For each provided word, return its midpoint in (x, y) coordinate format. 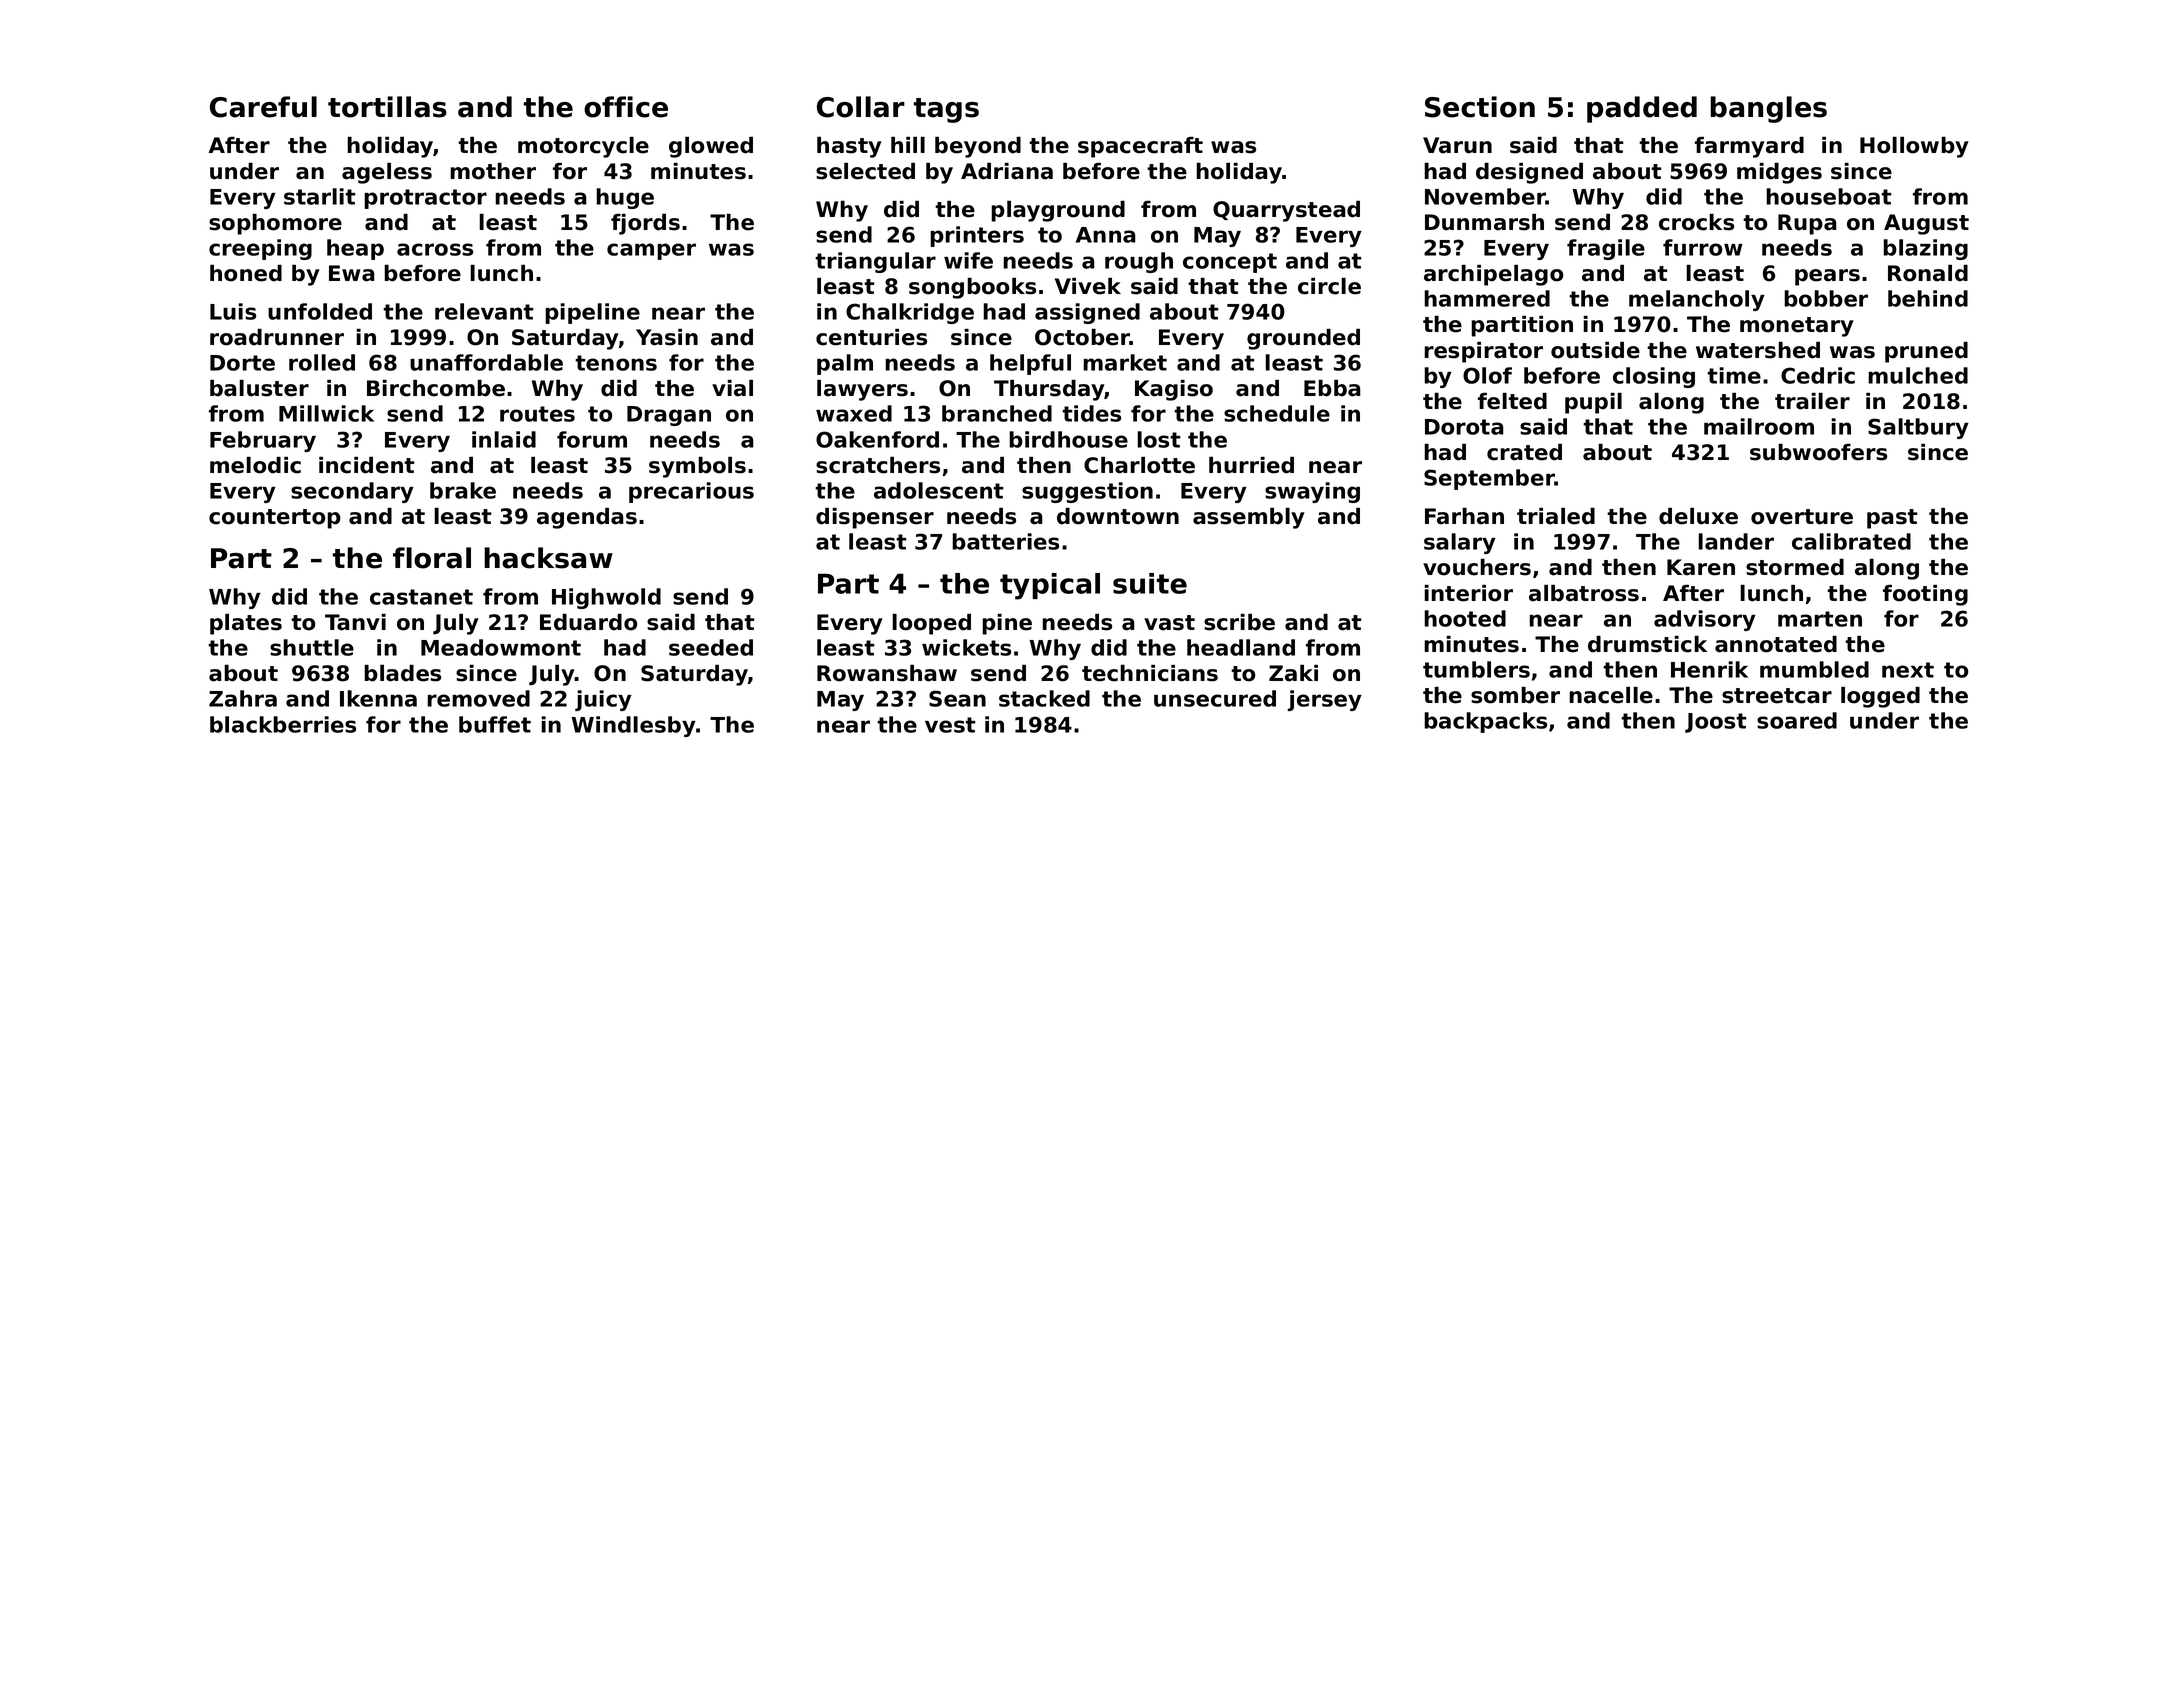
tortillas (387, 107)
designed (1529, 173)
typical (1050, 586)
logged (1880, 697)
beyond (978, 147)
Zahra (243, 698)
